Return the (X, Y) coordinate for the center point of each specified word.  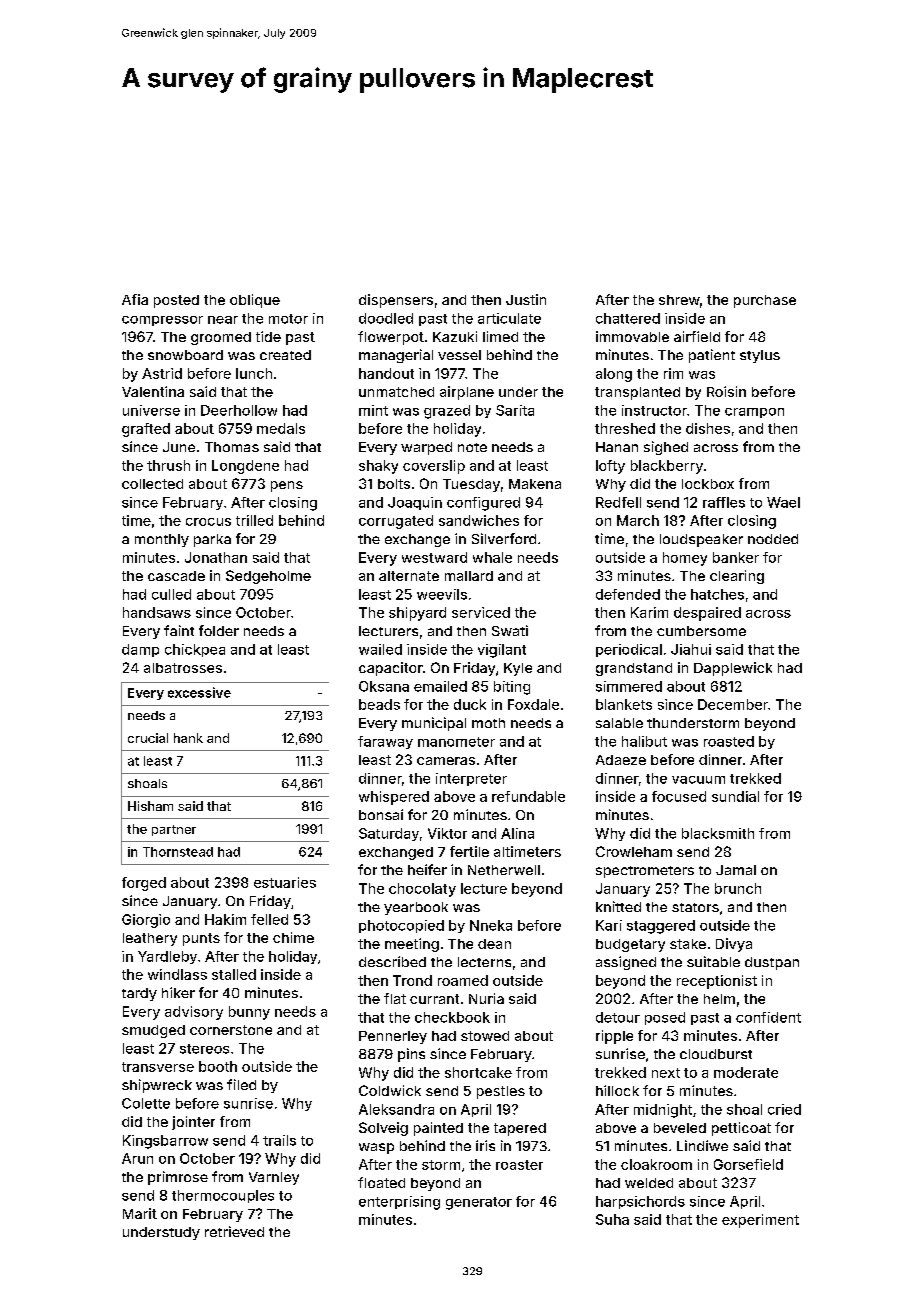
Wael (783, 502)
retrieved (234, 1231)
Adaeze (621, 760)
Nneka (491, 925)
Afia (135, 299)
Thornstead (178, 852)
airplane (467, 393)
